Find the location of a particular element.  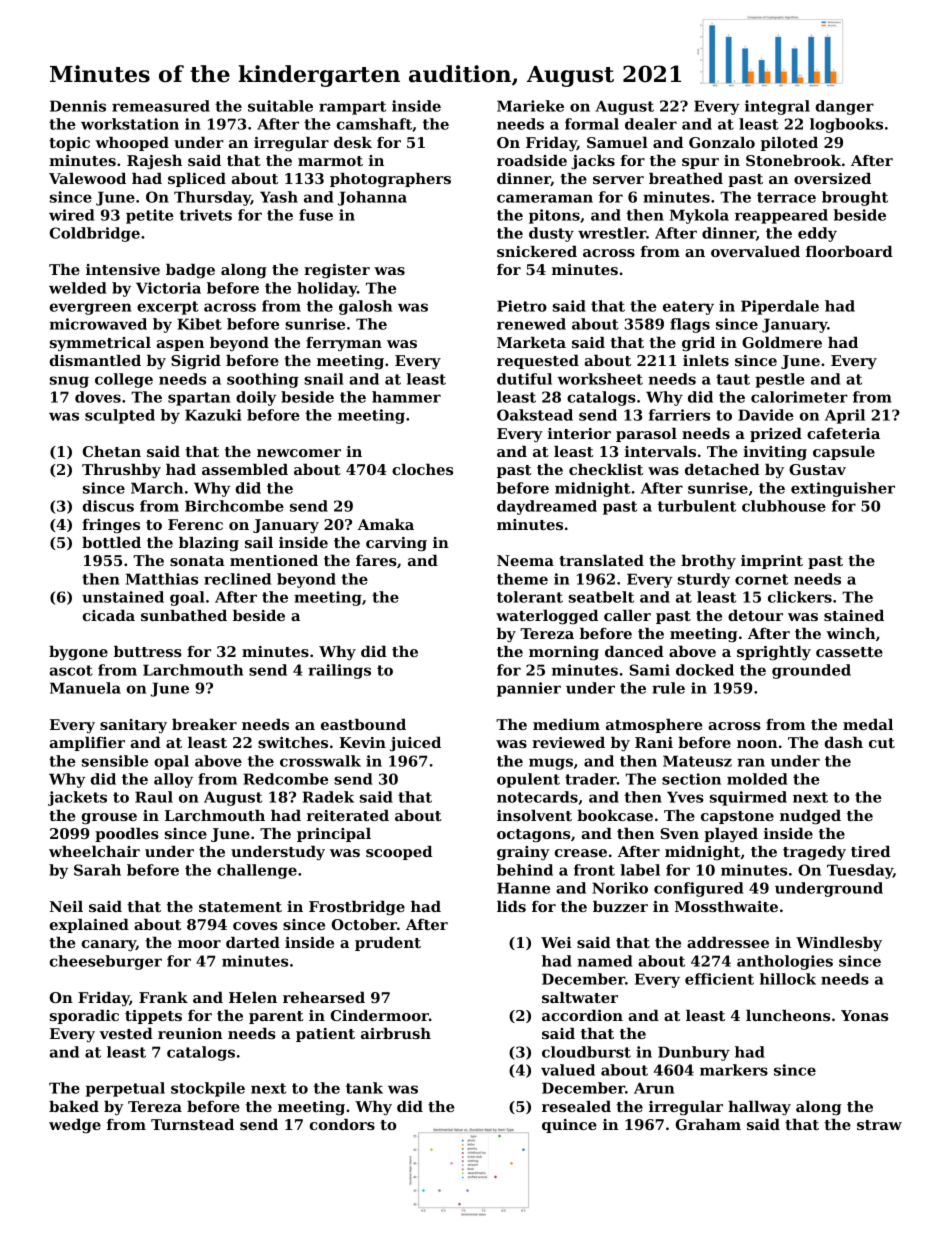

squirmed is located at coordinates (748, 798).
